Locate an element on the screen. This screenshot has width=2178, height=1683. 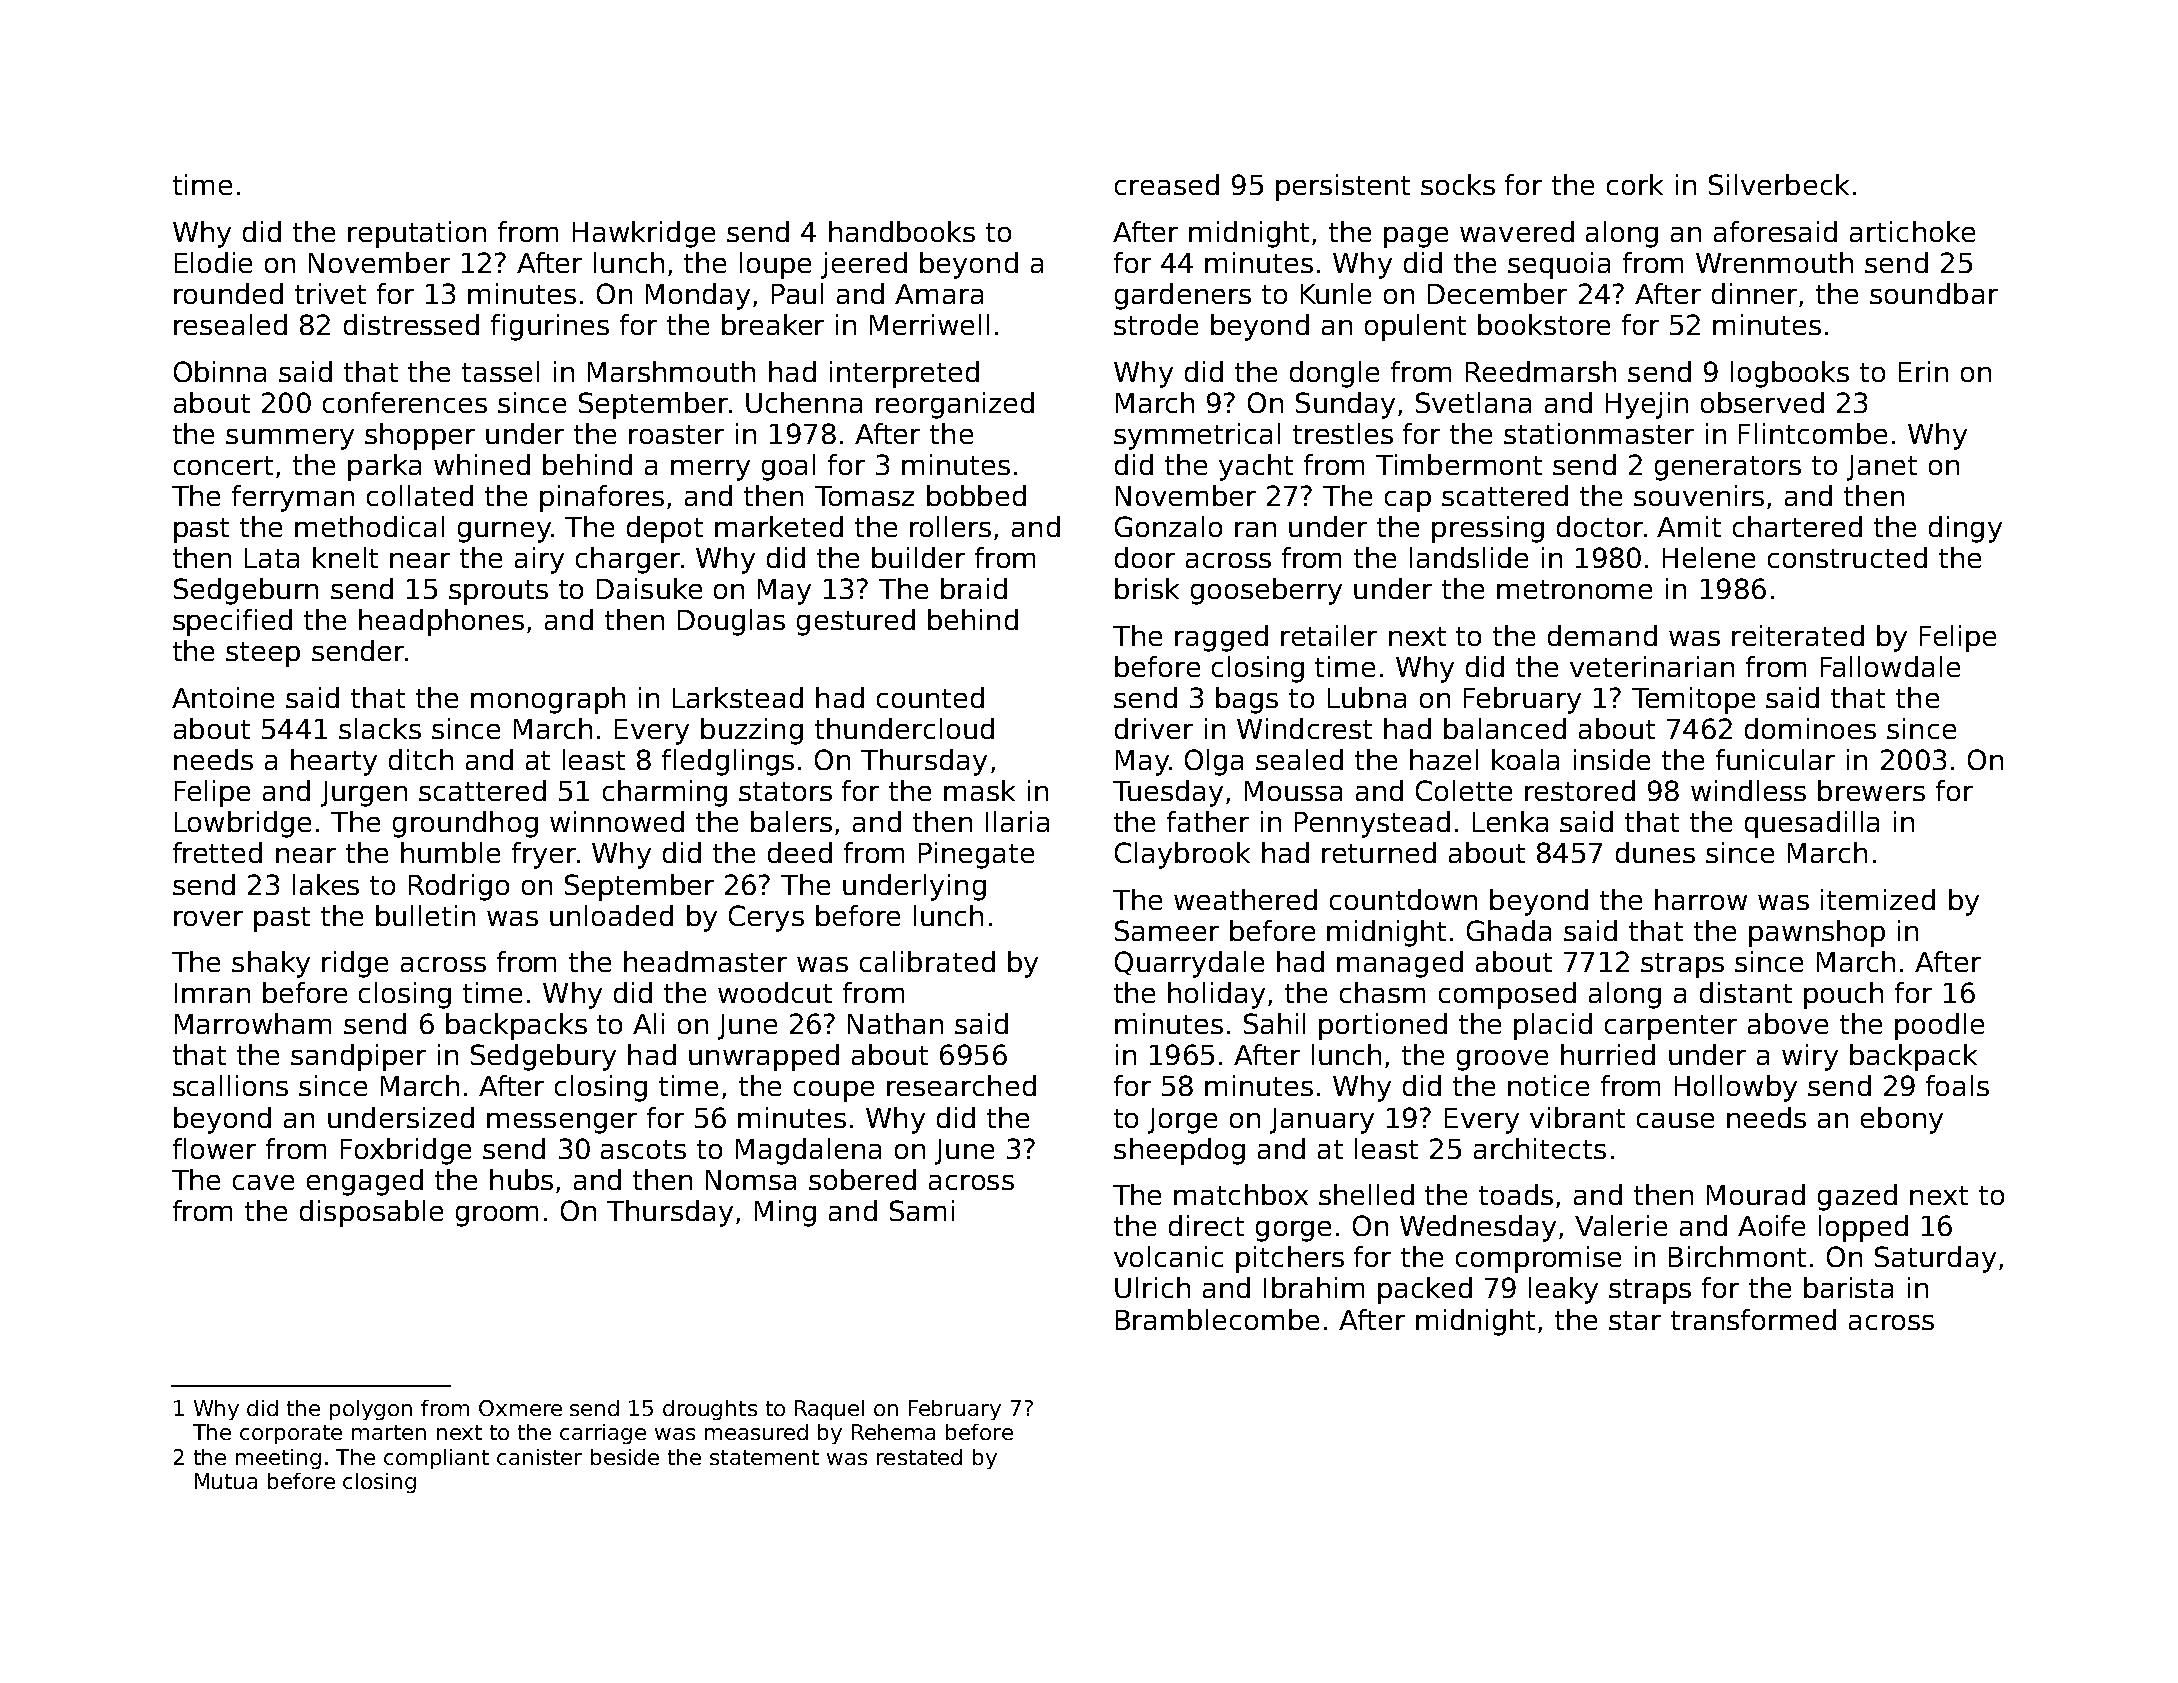
headphones is located at coordinates (441, 622).
